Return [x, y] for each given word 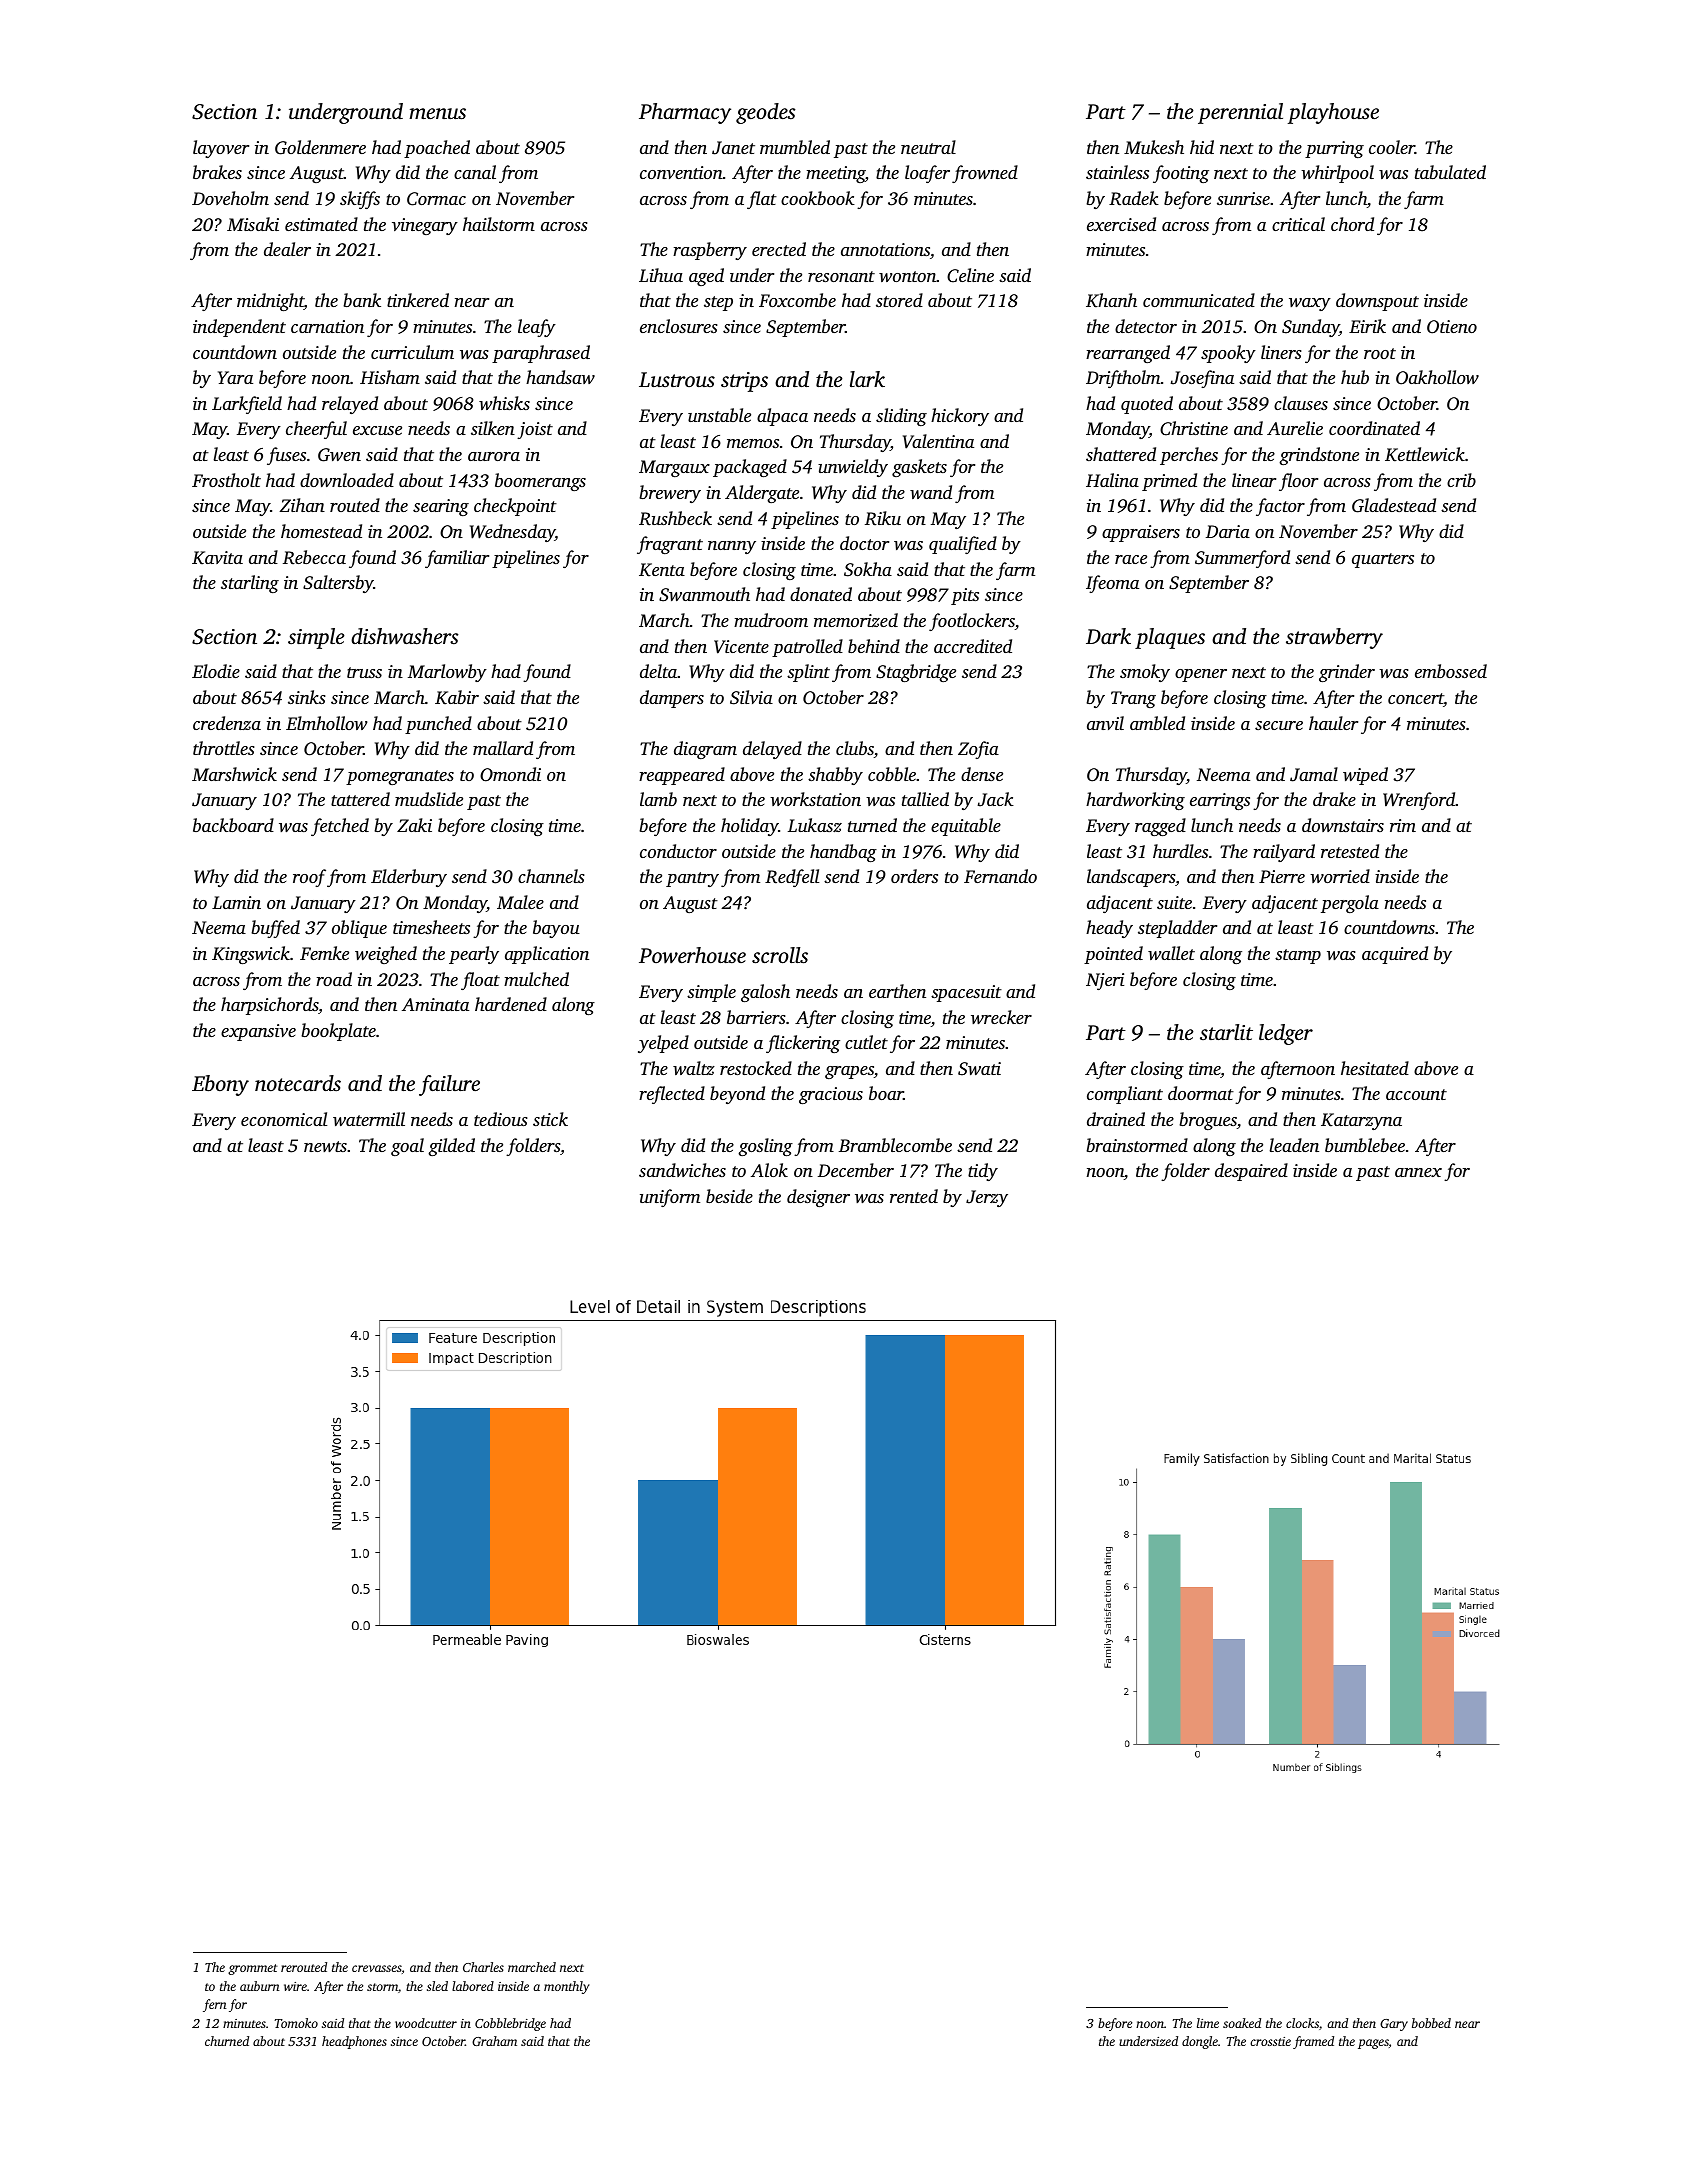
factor [1280, 507]
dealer [287, 249]
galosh [765, 993]
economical [284, 1119]
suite [1174, 902]
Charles [483, 1967]
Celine [970, 275]
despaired [1251, 1172]
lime [1208, 2023]
